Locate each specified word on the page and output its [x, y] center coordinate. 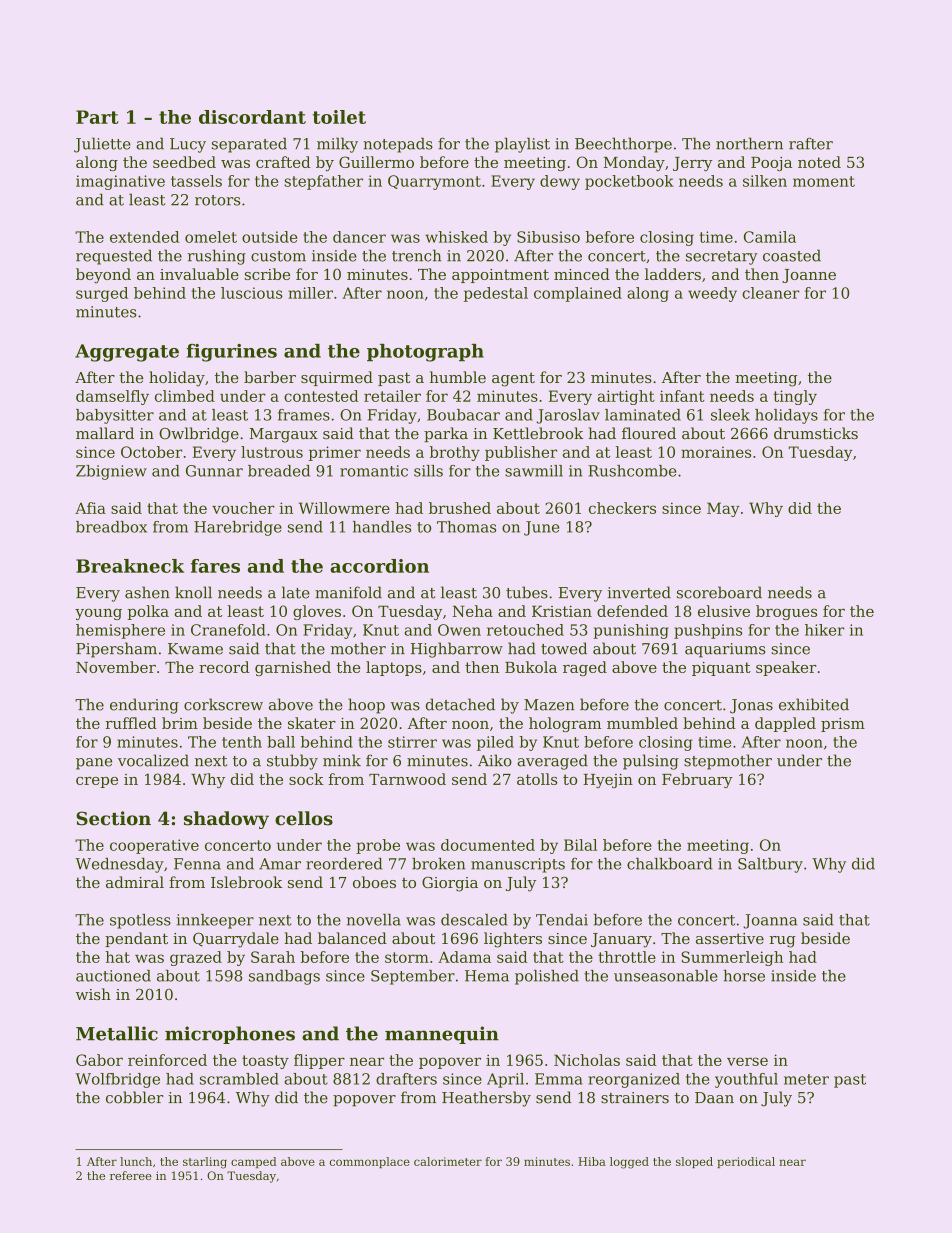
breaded [279, 471]
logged [629, 1163]
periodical [746, 1162]
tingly [795, 397]
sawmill [534, 471]
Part [97, 117]
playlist [522, 145]
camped [254, 1162]
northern [749, 143]
